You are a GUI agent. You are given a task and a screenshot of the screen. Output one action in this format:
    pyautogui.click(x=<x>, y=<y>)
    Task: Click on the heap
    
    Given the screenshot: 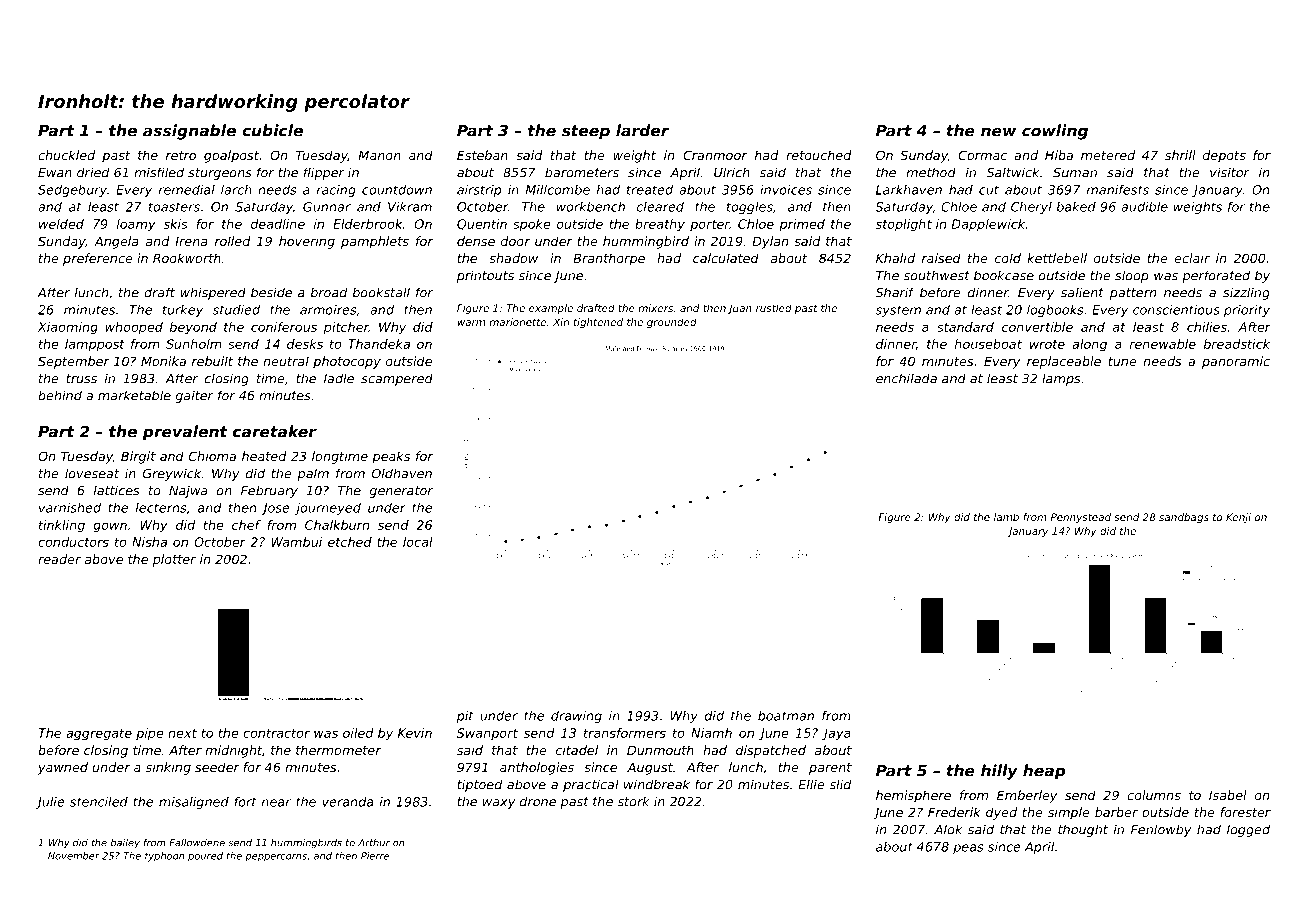 What is the action you would take?
    pyautogui.click(x=1044, y=772)
